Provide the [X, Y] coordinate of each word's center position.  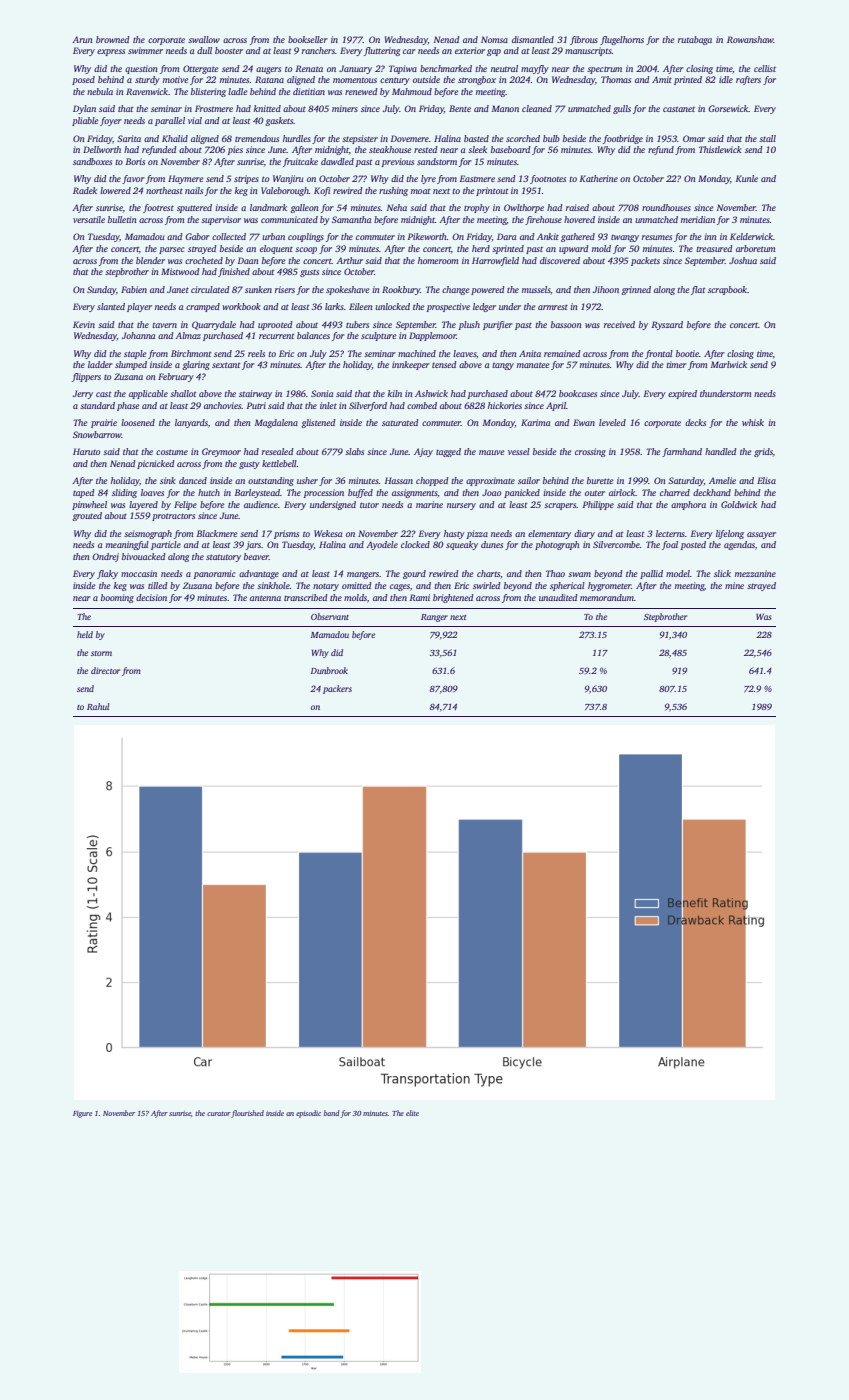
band [331, 1113]
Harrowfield [495, 261]
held [85, 634]
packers [337, 689]
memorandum [607, 597]
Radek [85, 190]
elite [412, 1113]
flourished [247, 1114]
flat [698, 290]
